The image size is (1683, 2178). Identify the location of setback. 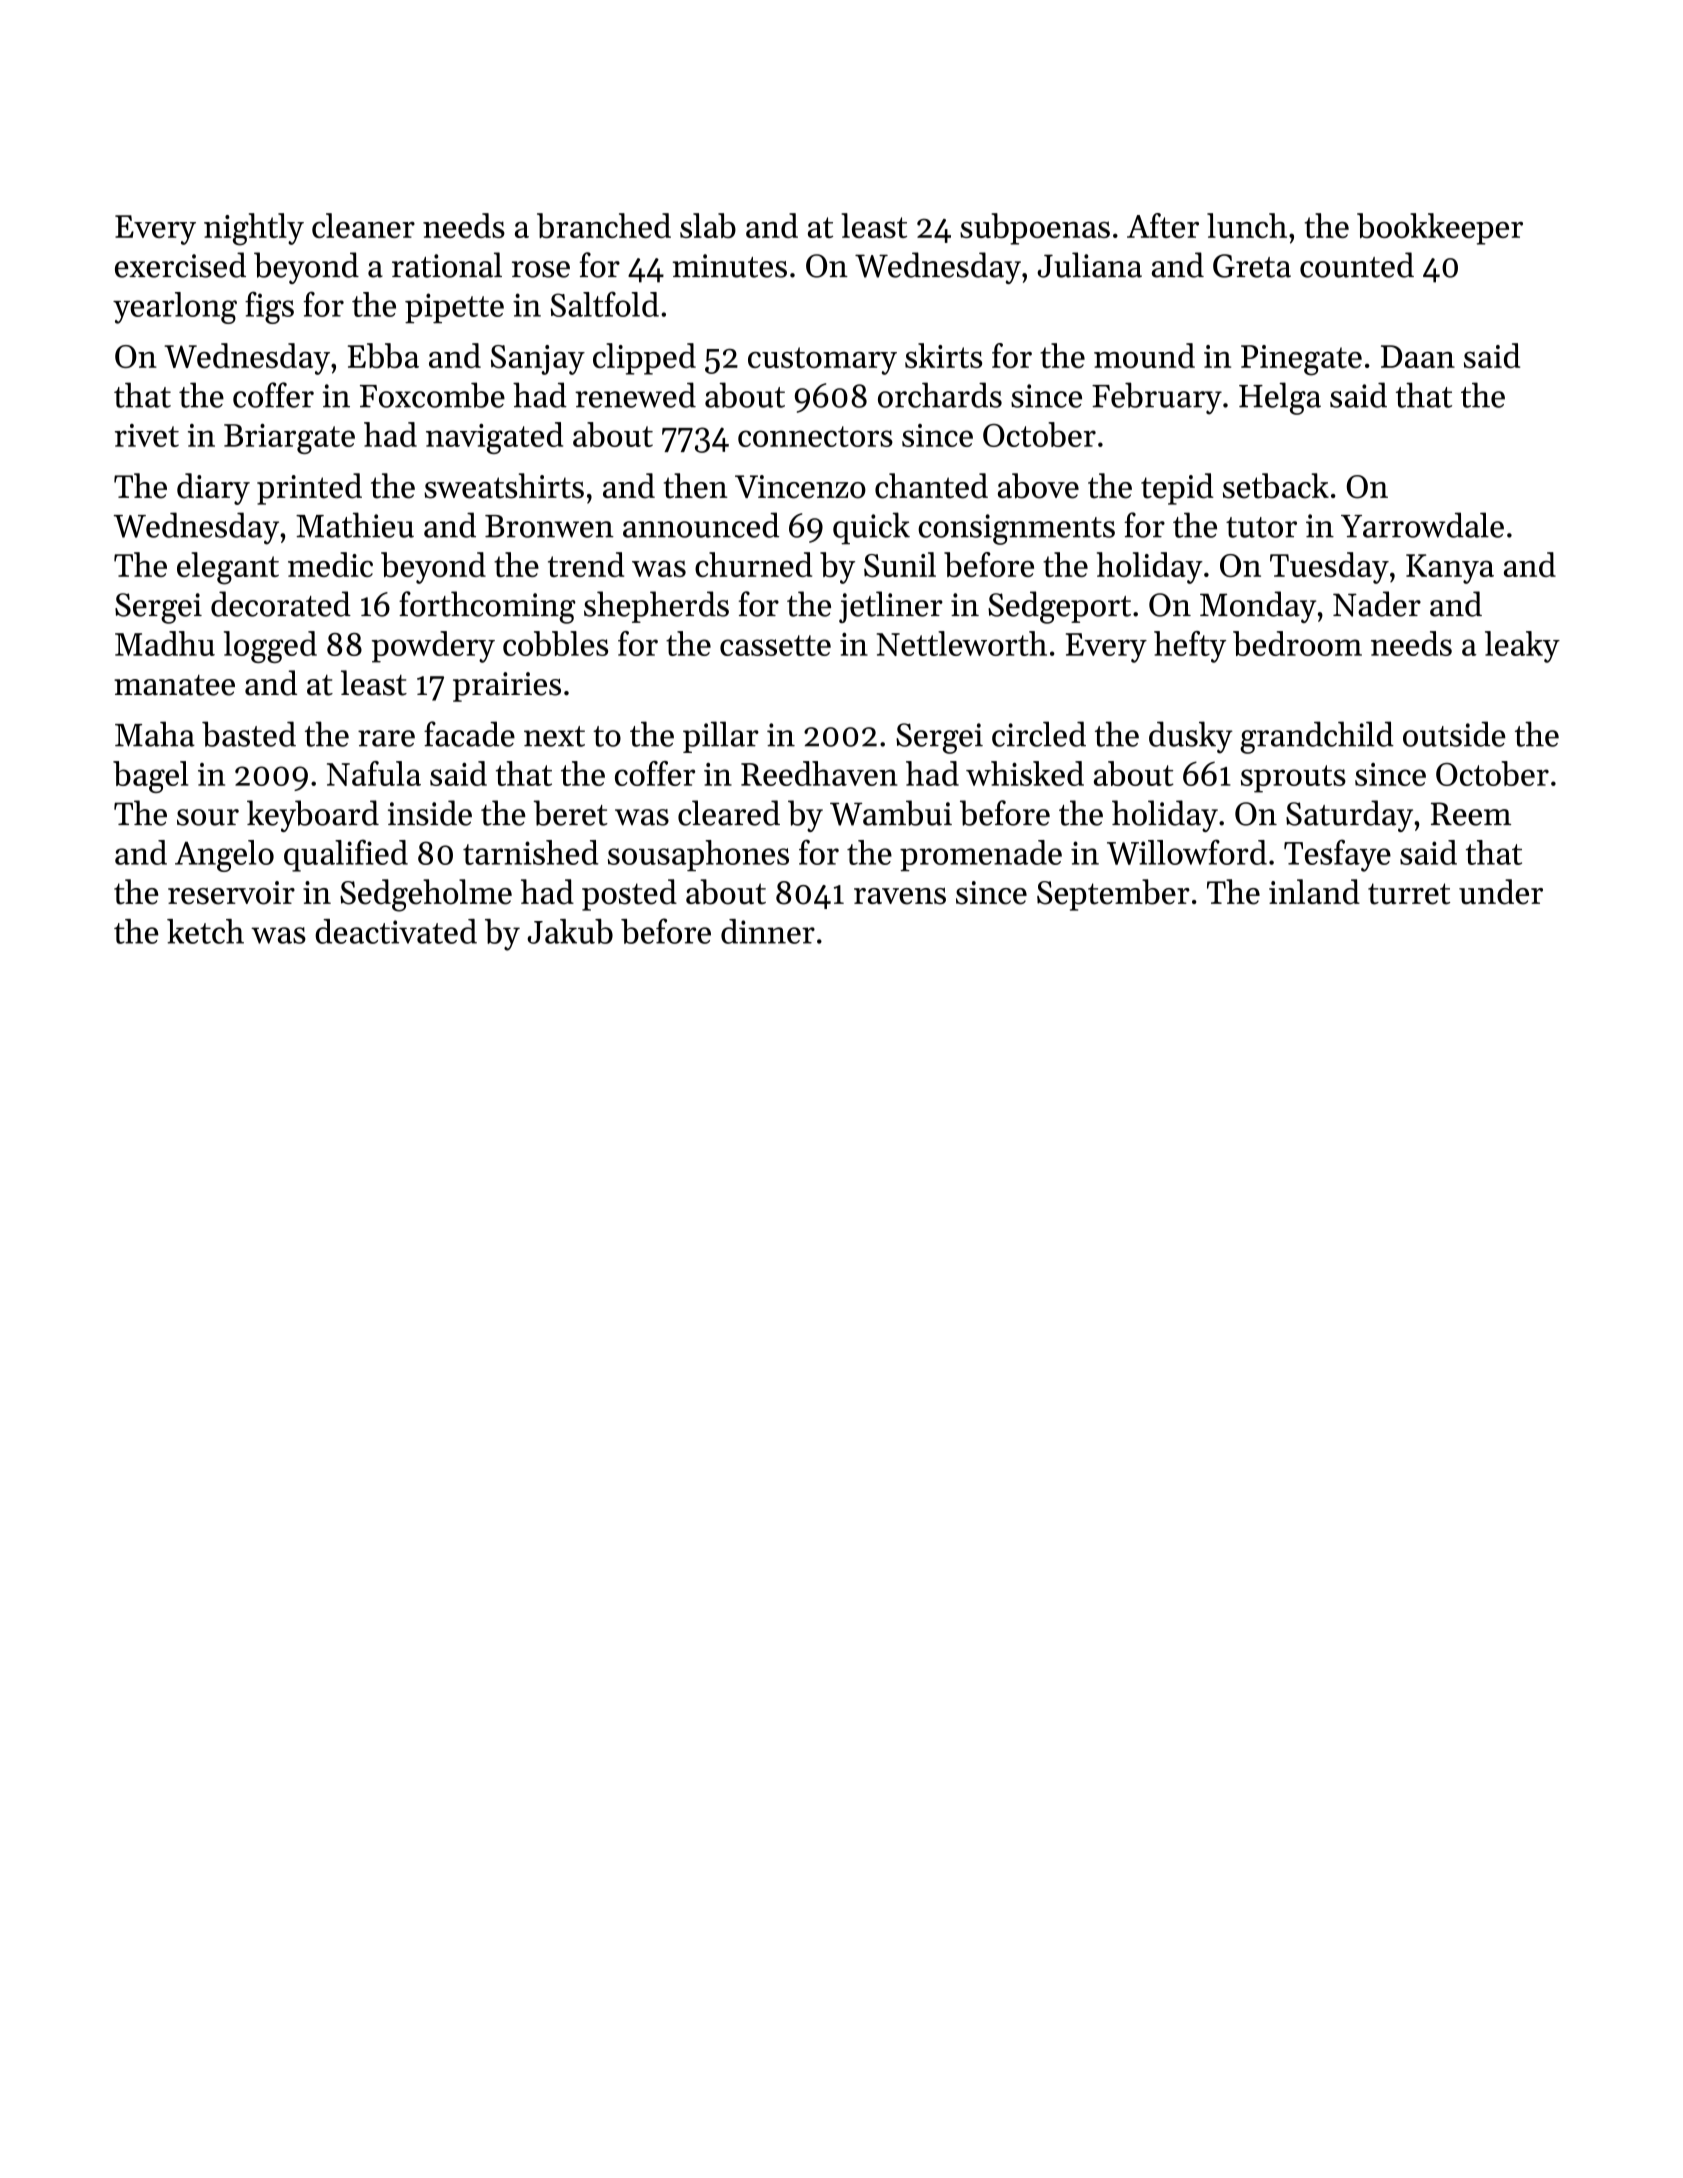
(1276, 486).
